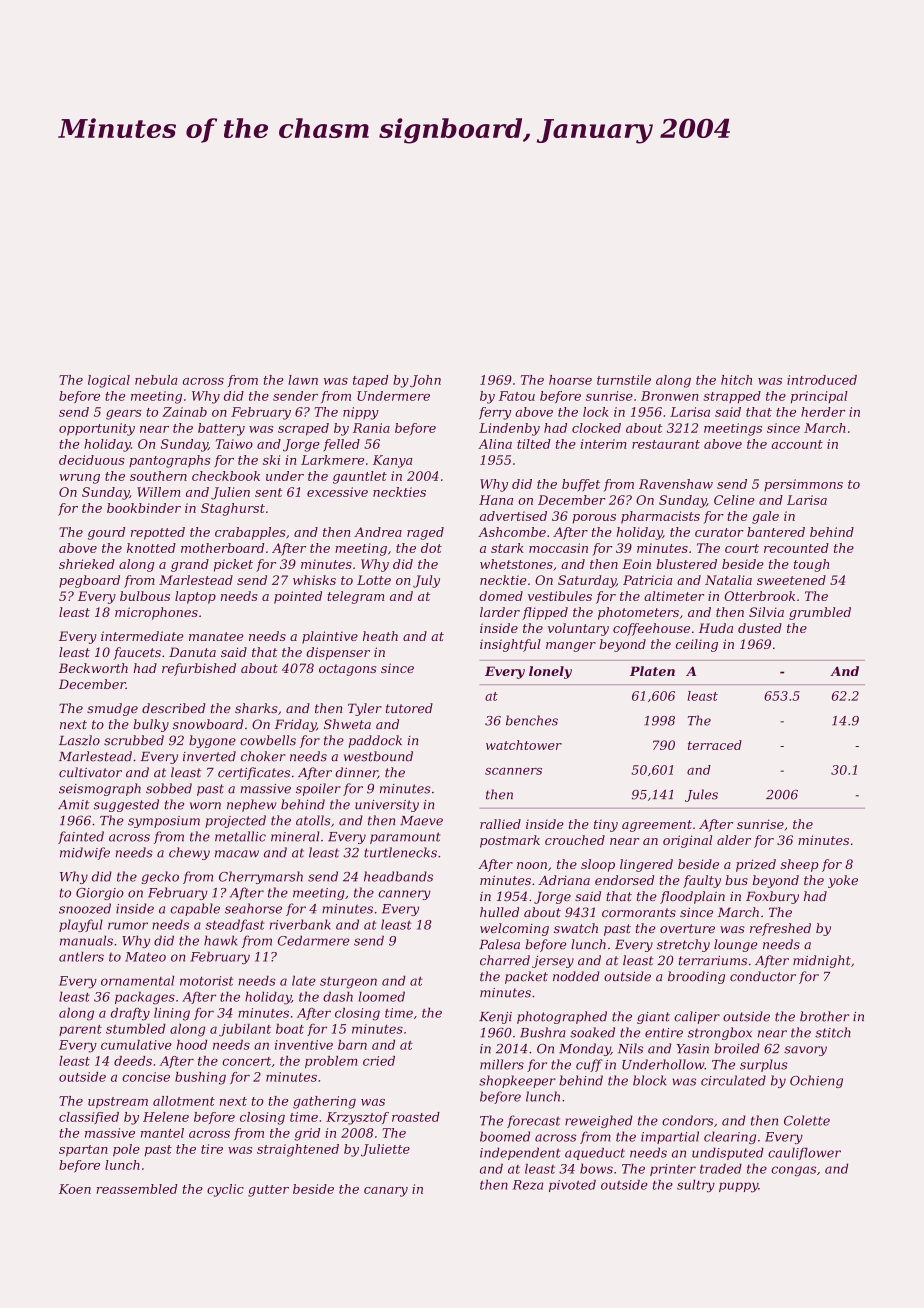 The height and width of the document is (1308, 924). I want to click on wrung, so click(80, 479).
